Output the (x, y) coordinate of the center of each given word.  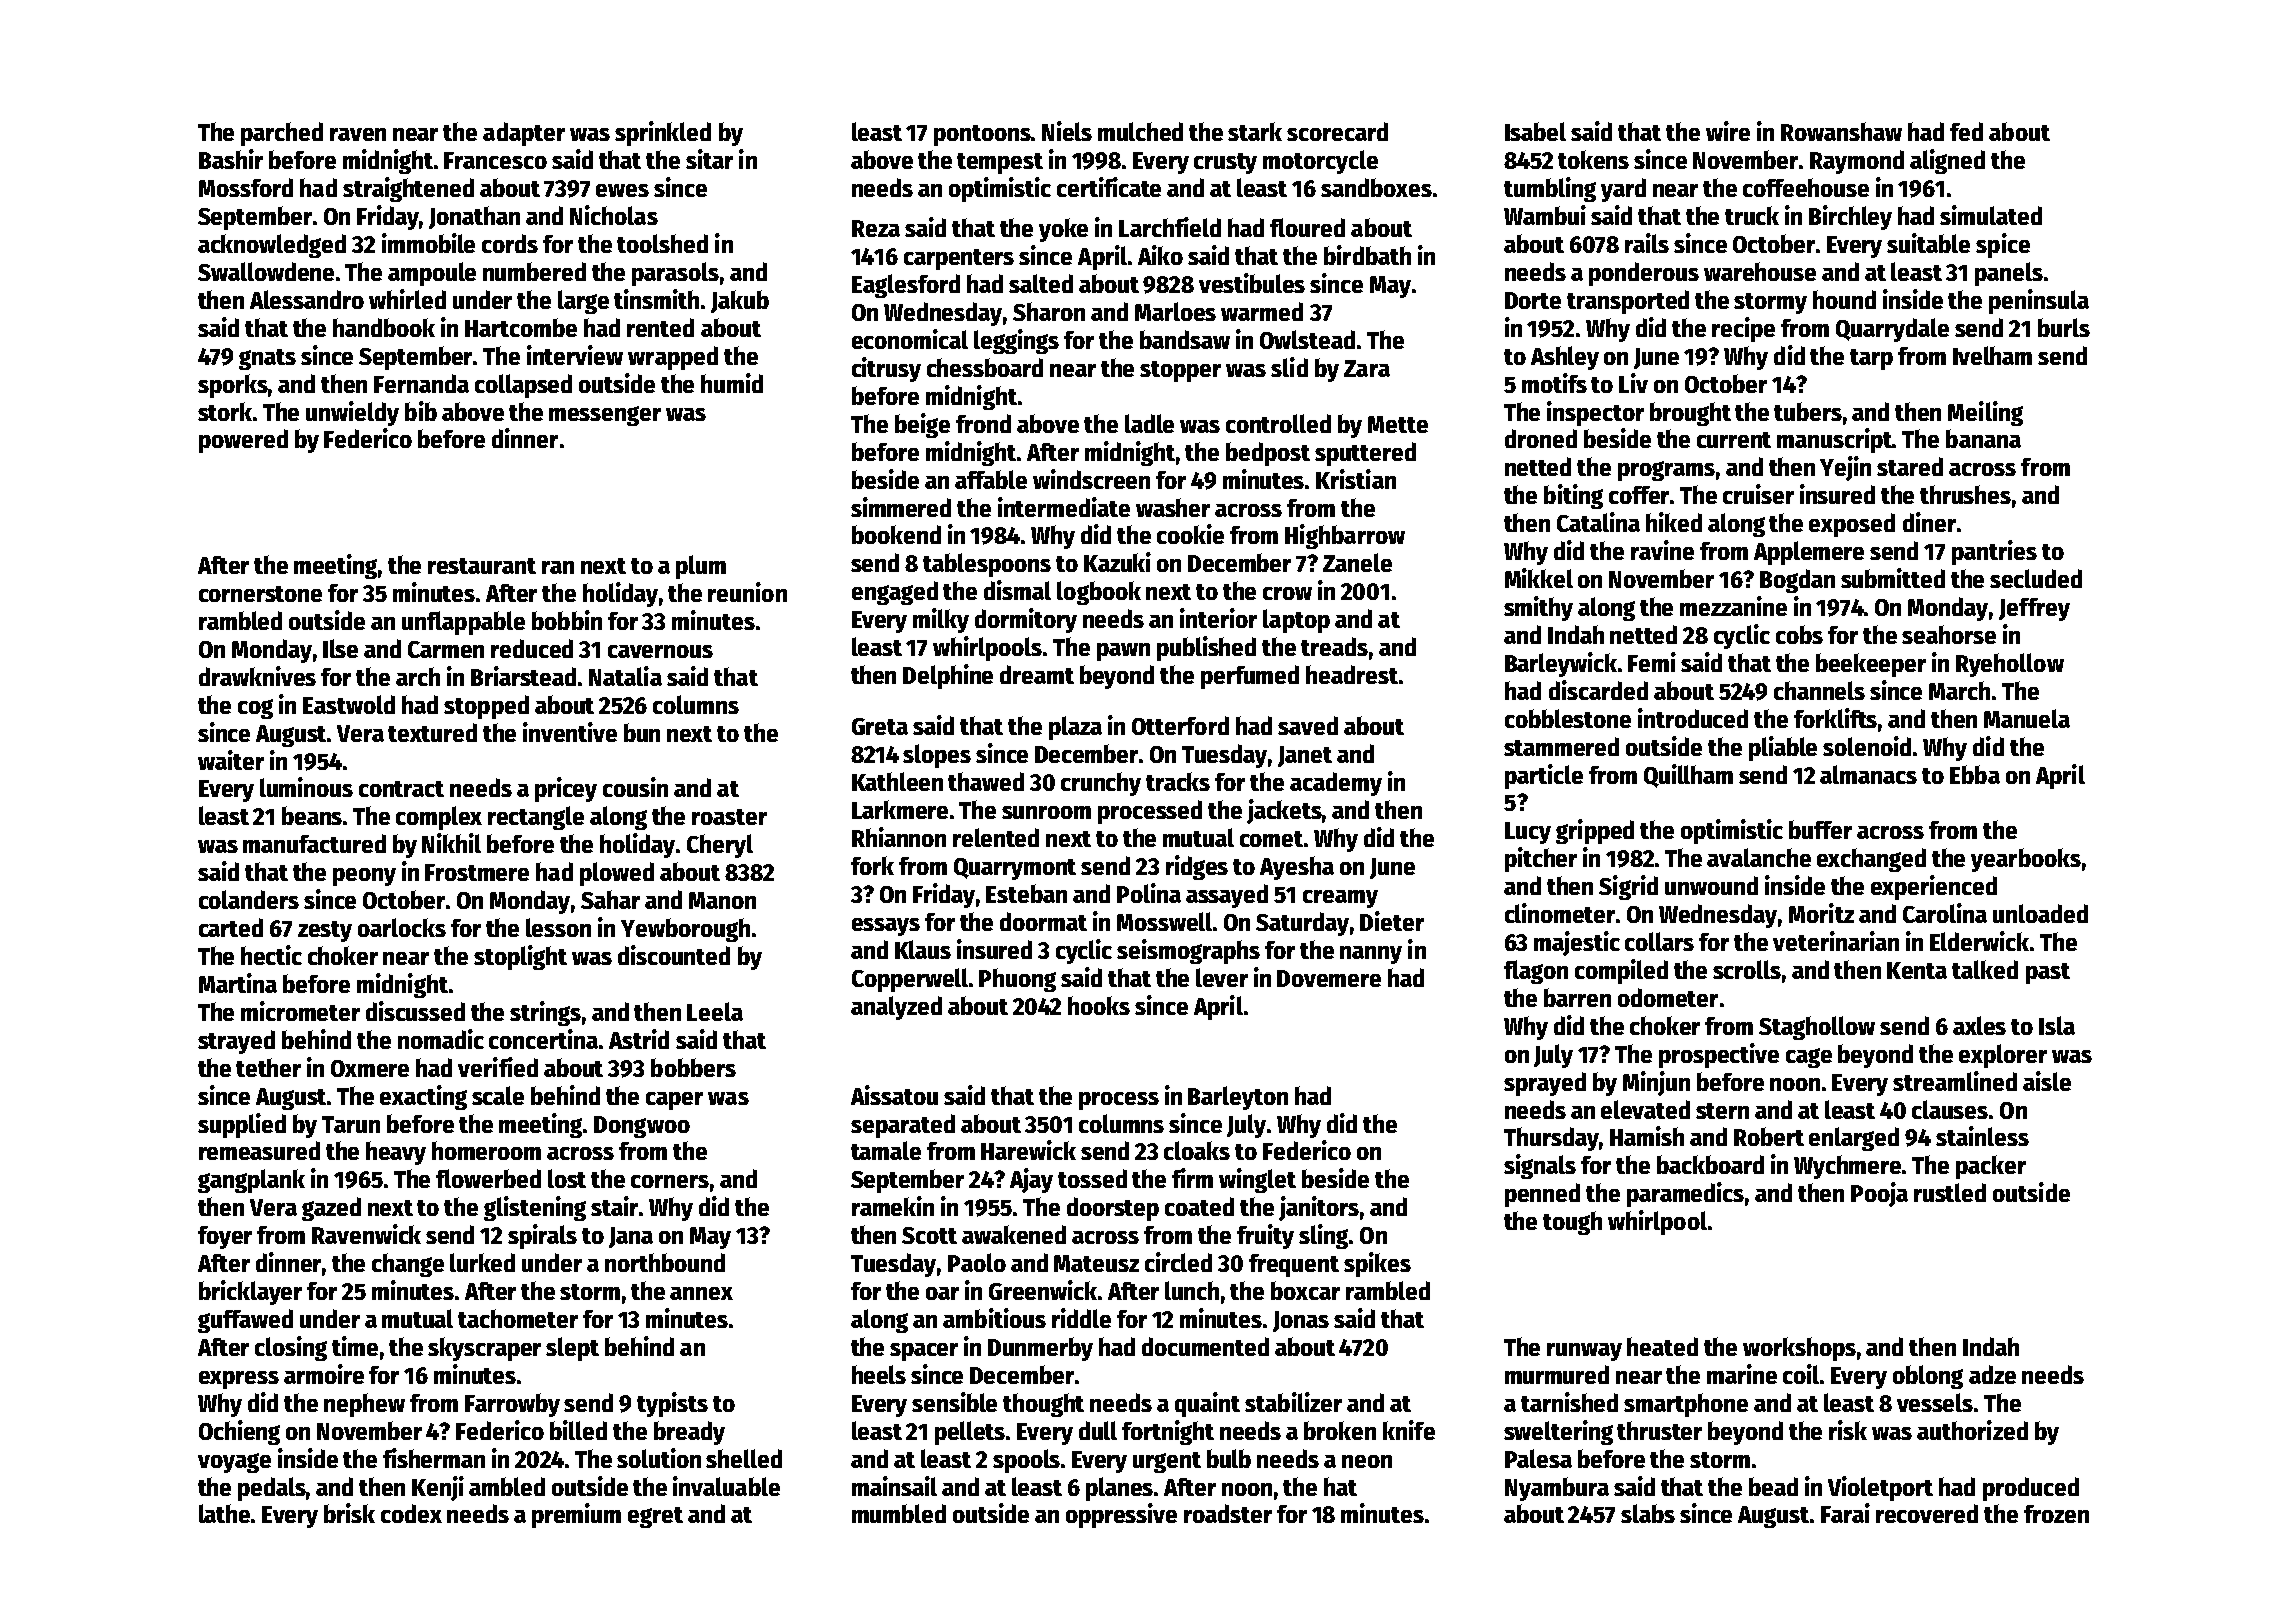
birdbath (1367, 255)
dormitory (1026, 620)
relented (996, 837)
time (355, 1346)
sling (1323, 1236)
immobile (428, 243)
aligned (1947, 161)
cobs (1799, 634)
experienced (1934, 887)
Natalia (625, 676)
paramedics (1685, 1194)
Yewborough (685, 930)
